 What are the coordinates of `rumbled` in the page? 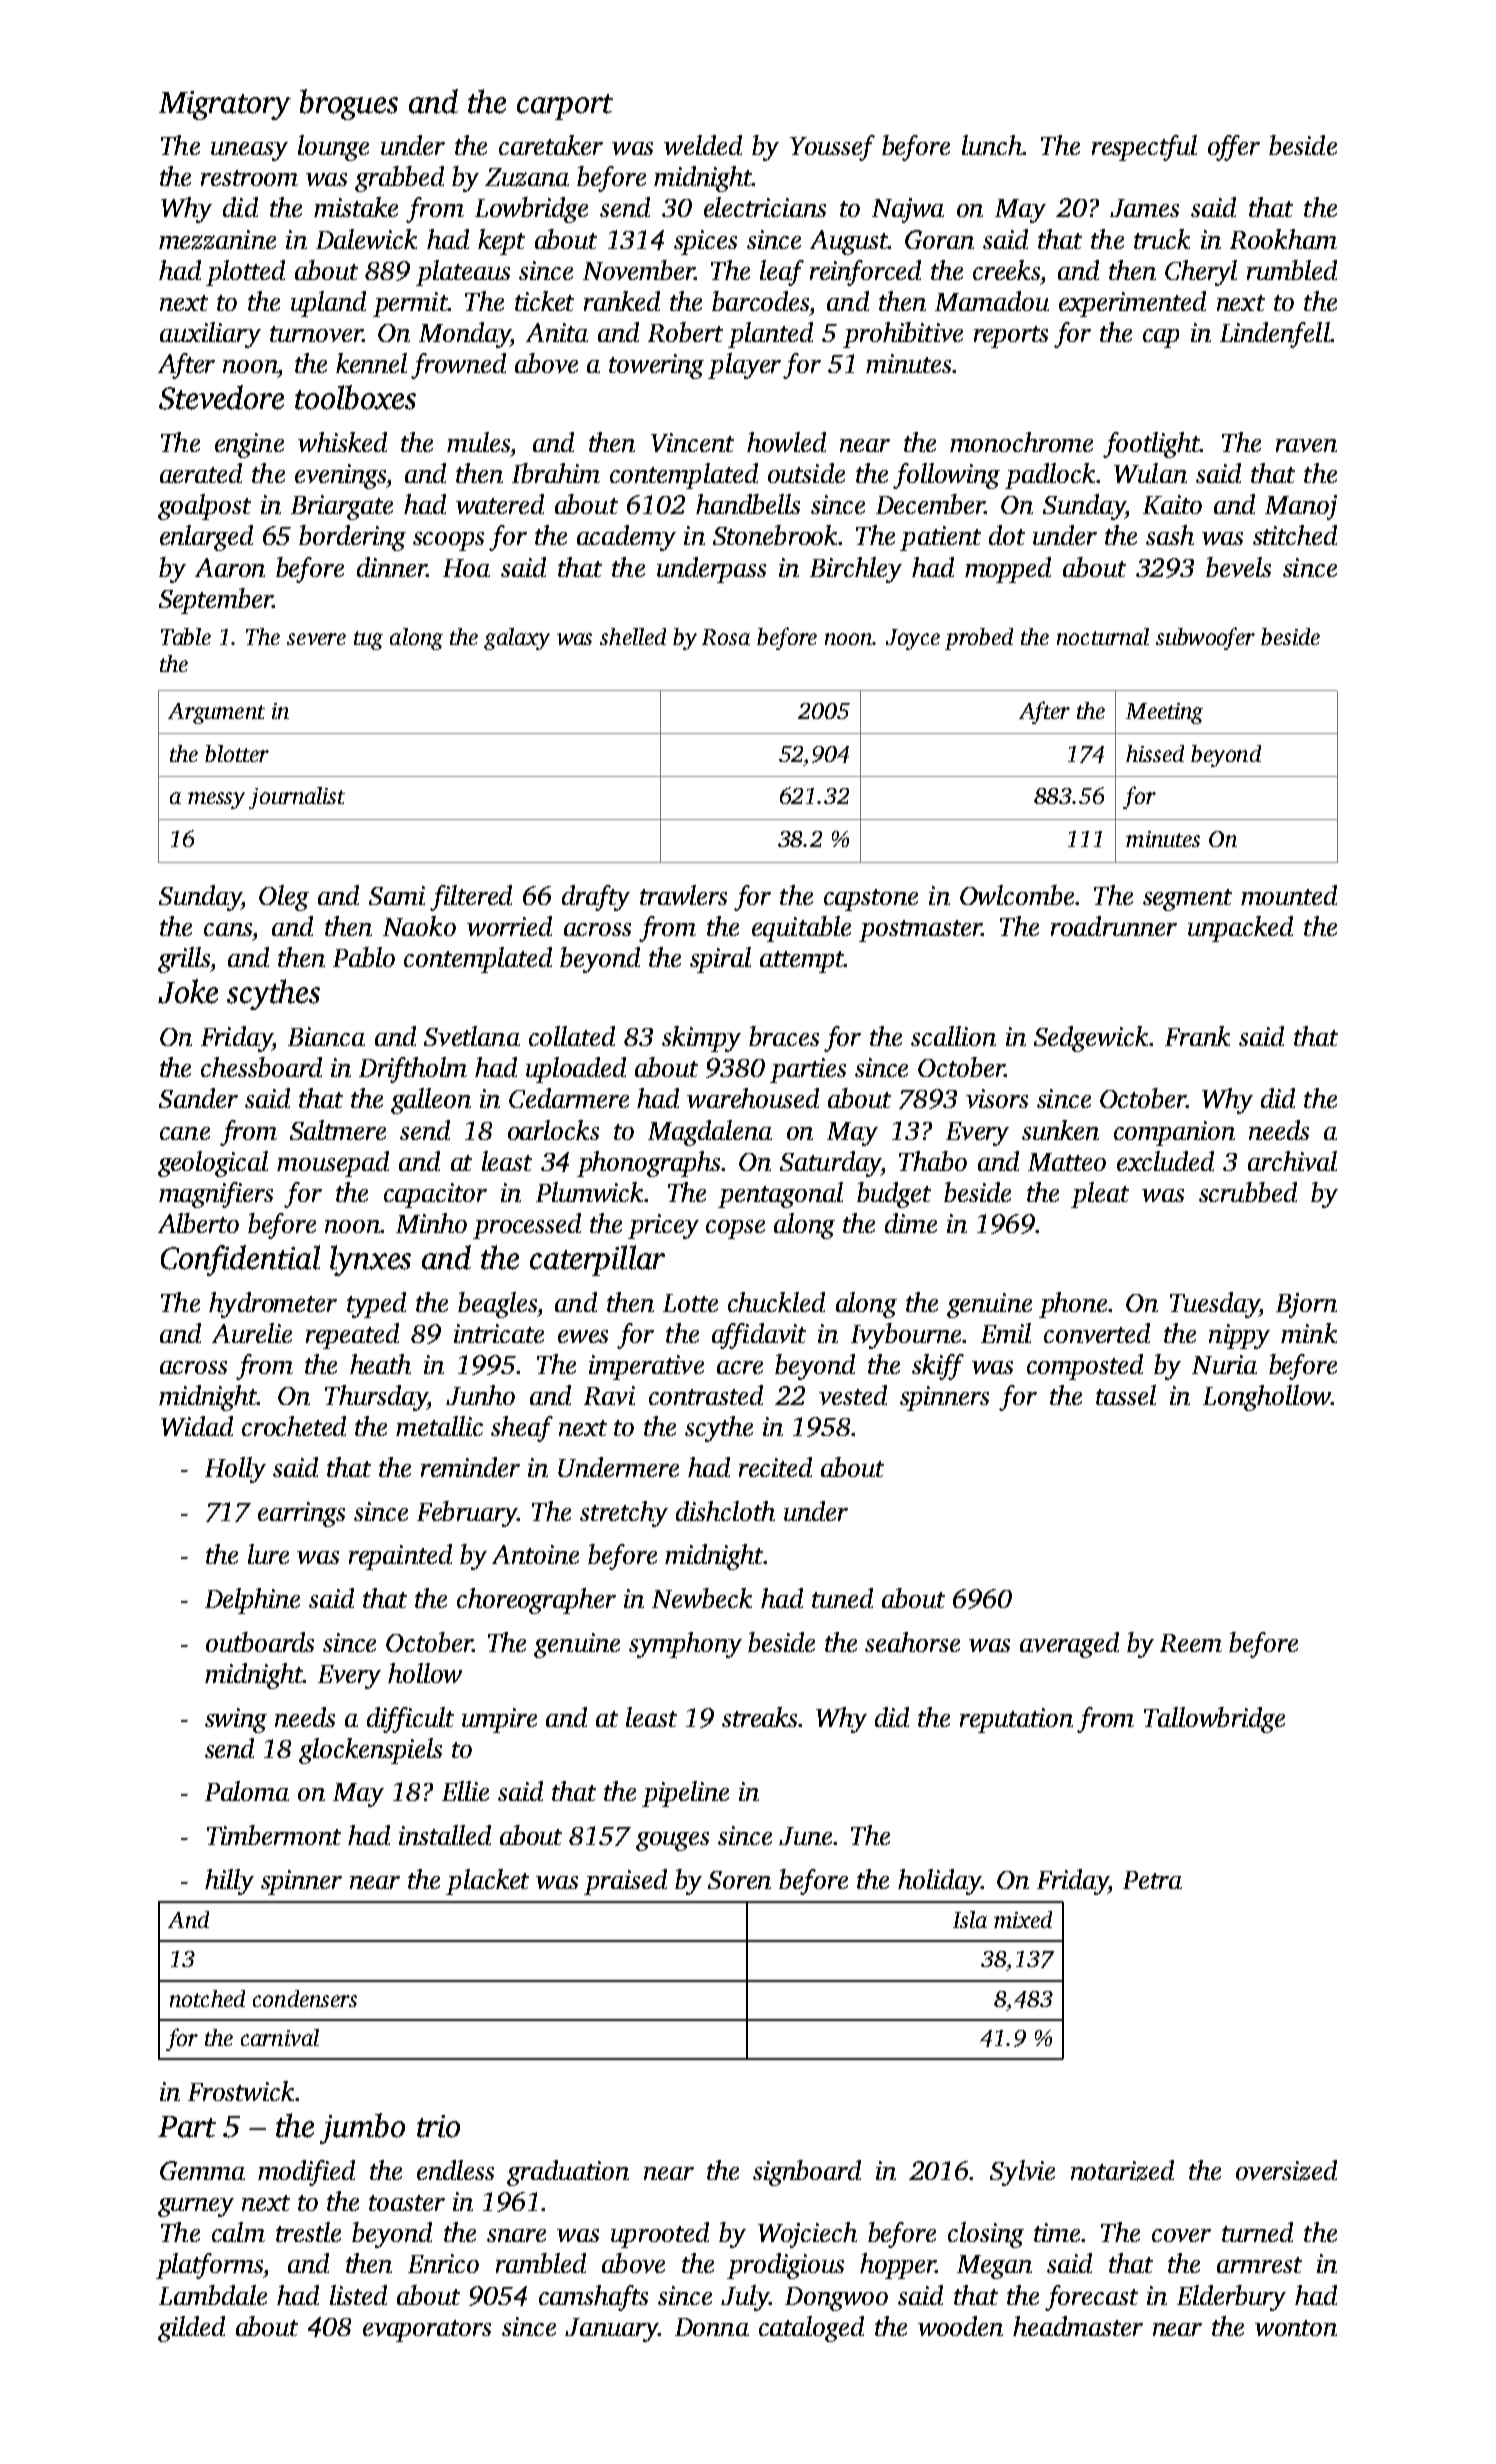 It's located at (1292, 270).
